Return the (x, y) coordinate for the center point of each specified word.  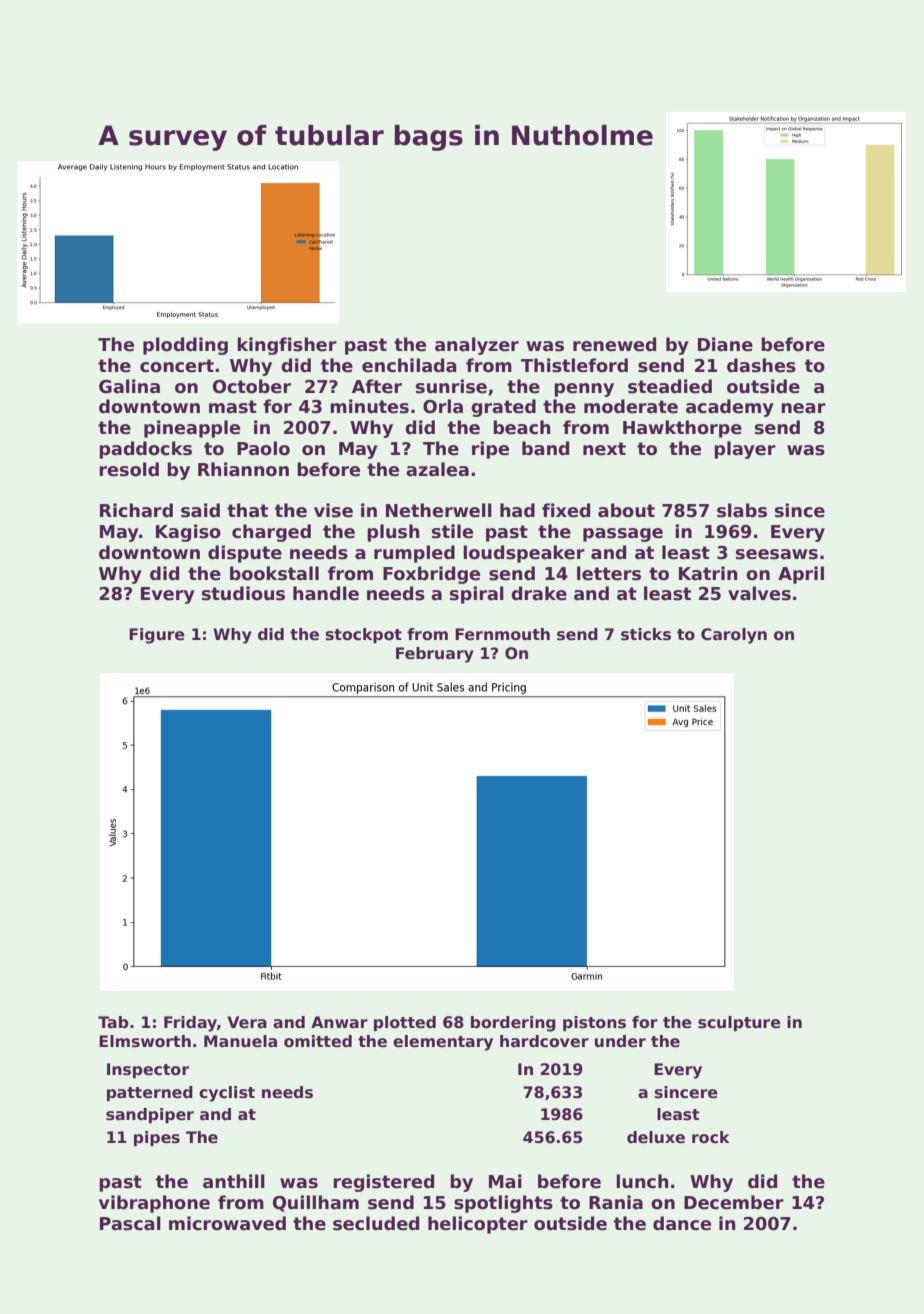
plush (393, 533)
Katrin (708, 573)
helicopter (478, 1225)
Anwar (339, 1022)
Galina (129, 386)
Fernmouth (502, 634)
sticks (646, 634)
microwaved (227, 1223)
